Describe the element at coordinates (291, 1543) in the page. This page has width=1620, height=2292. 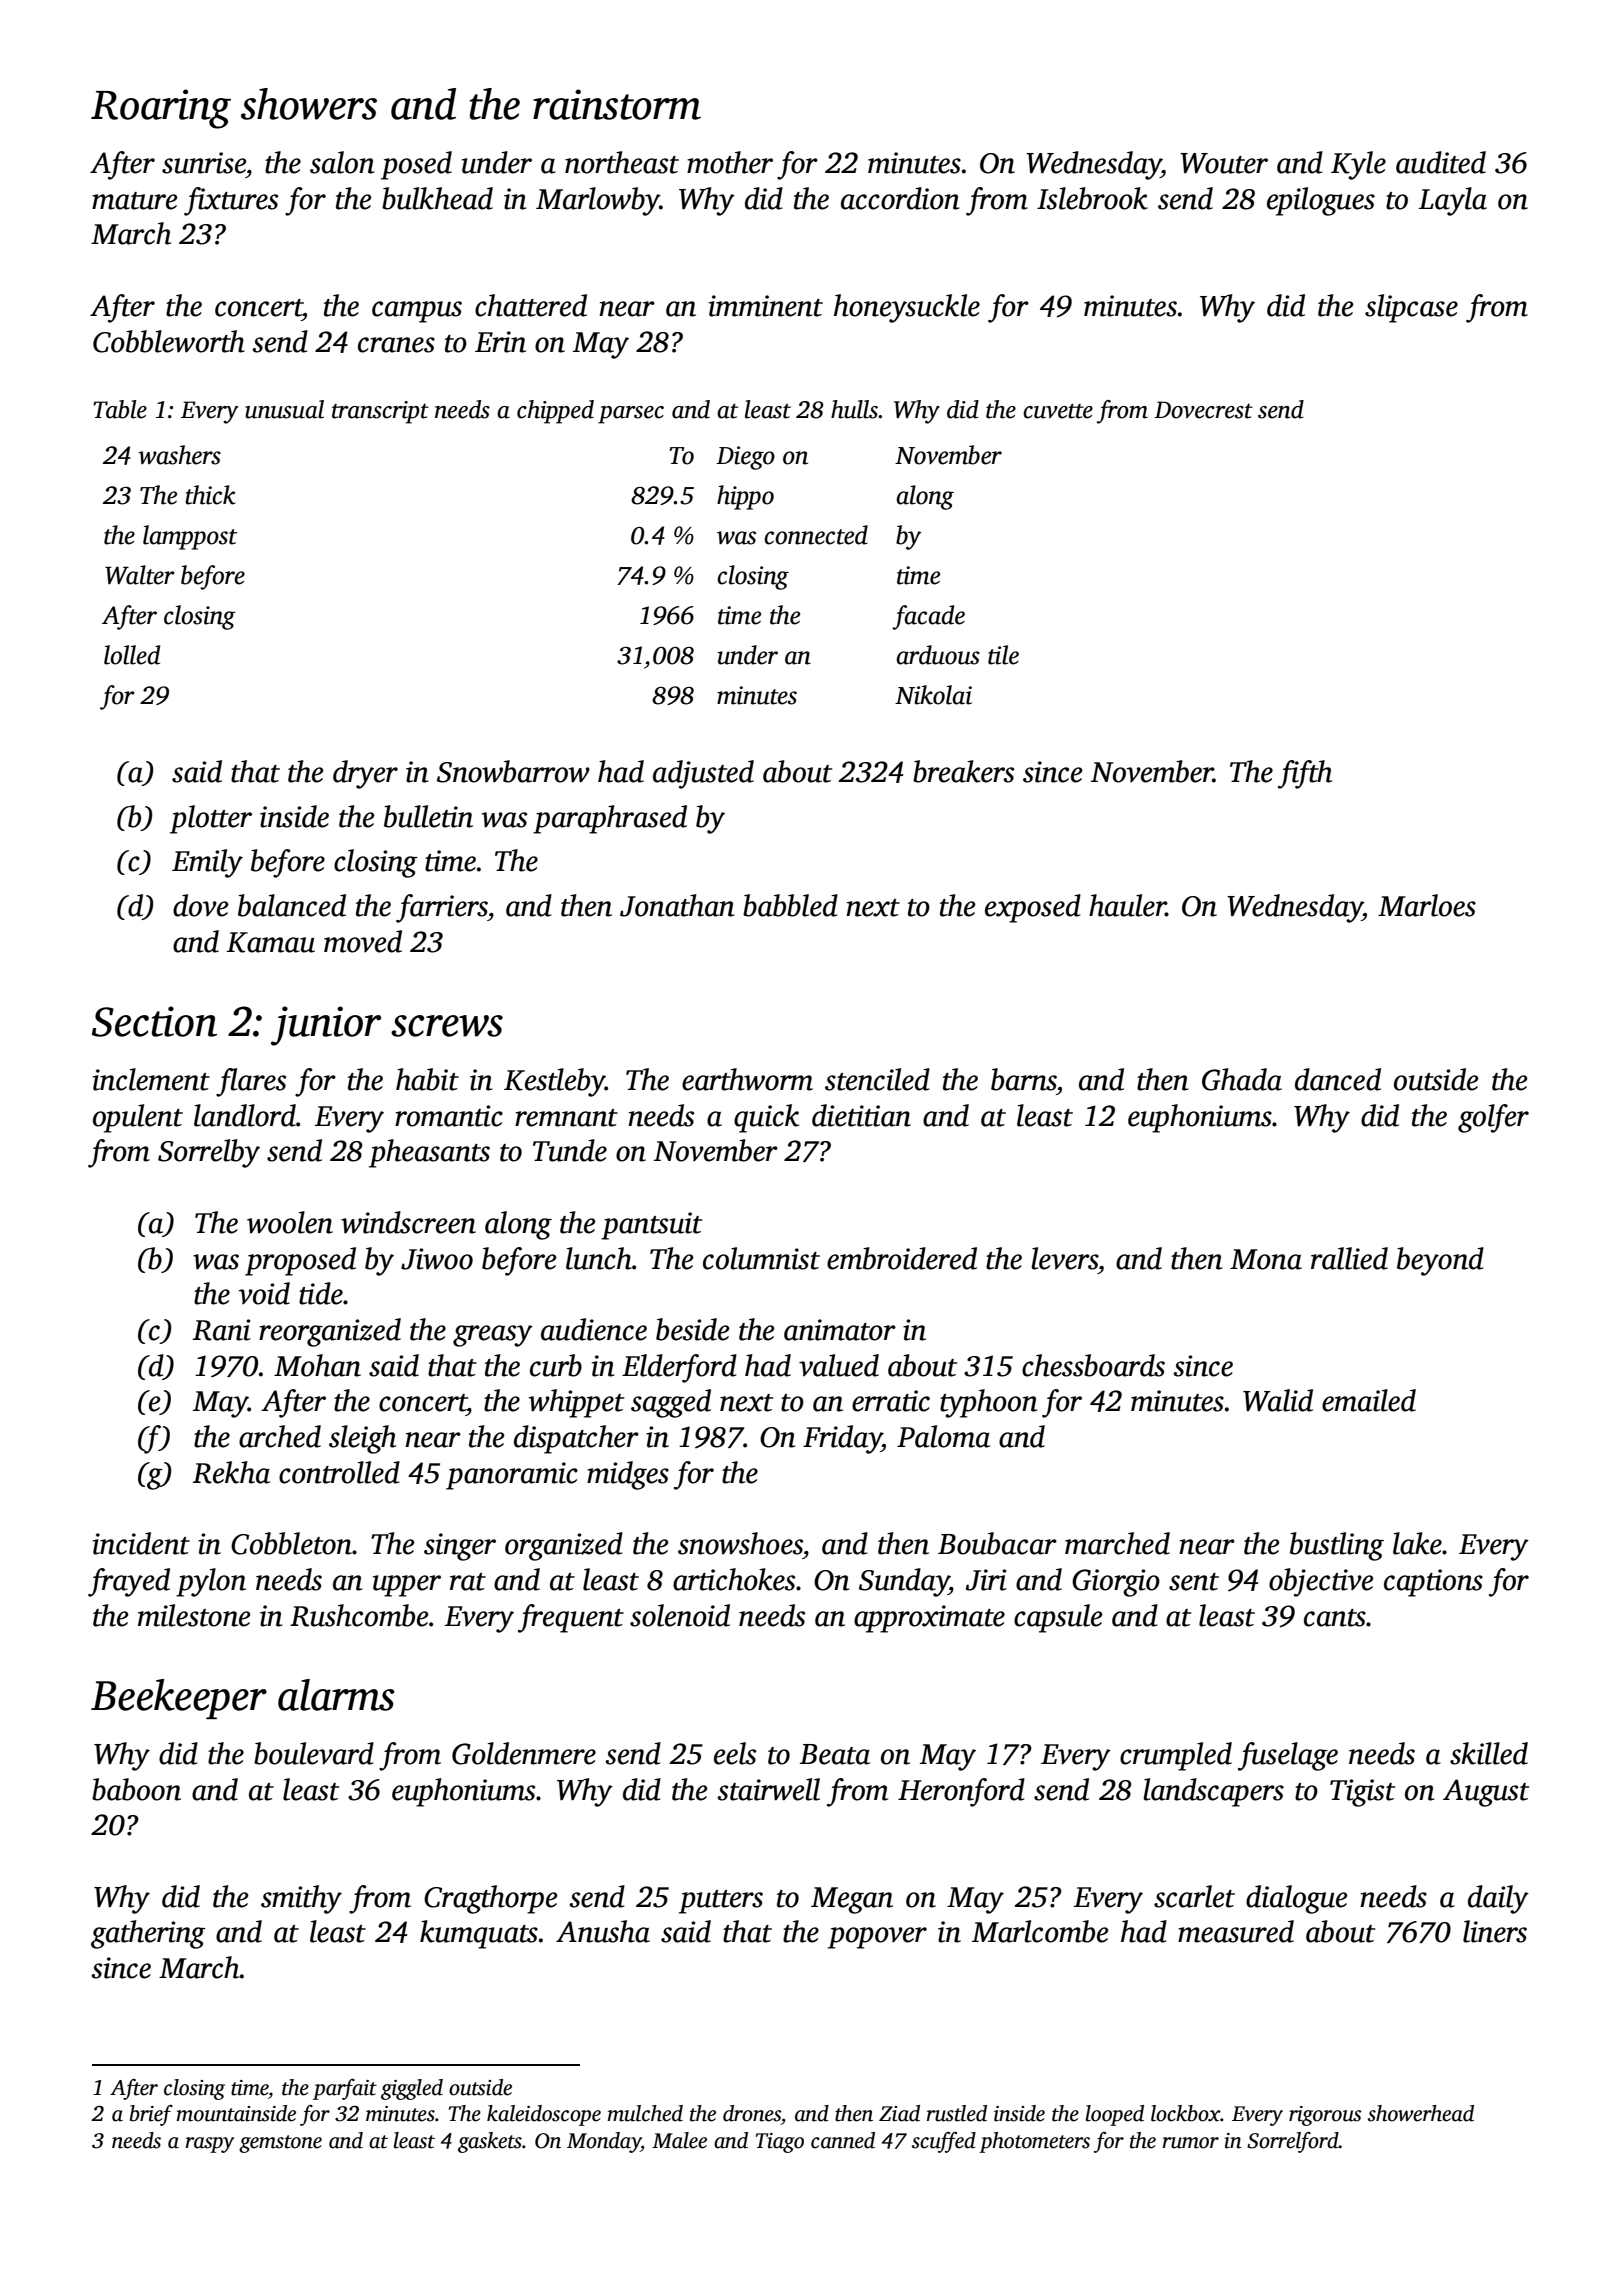
I see `Cobbleton` at that location.
